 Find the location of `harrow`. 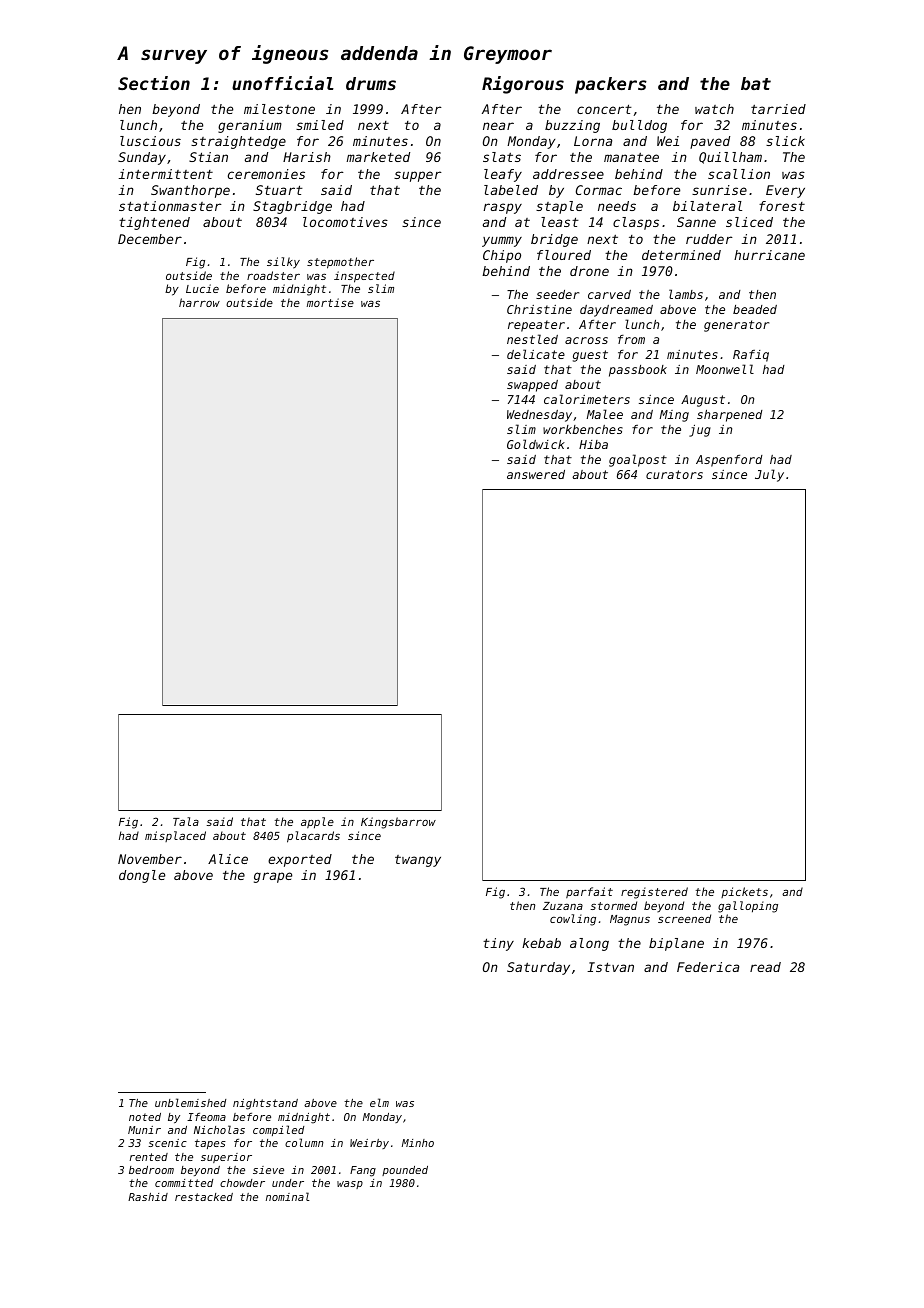

harrow is located at coordinates (199, 302).
